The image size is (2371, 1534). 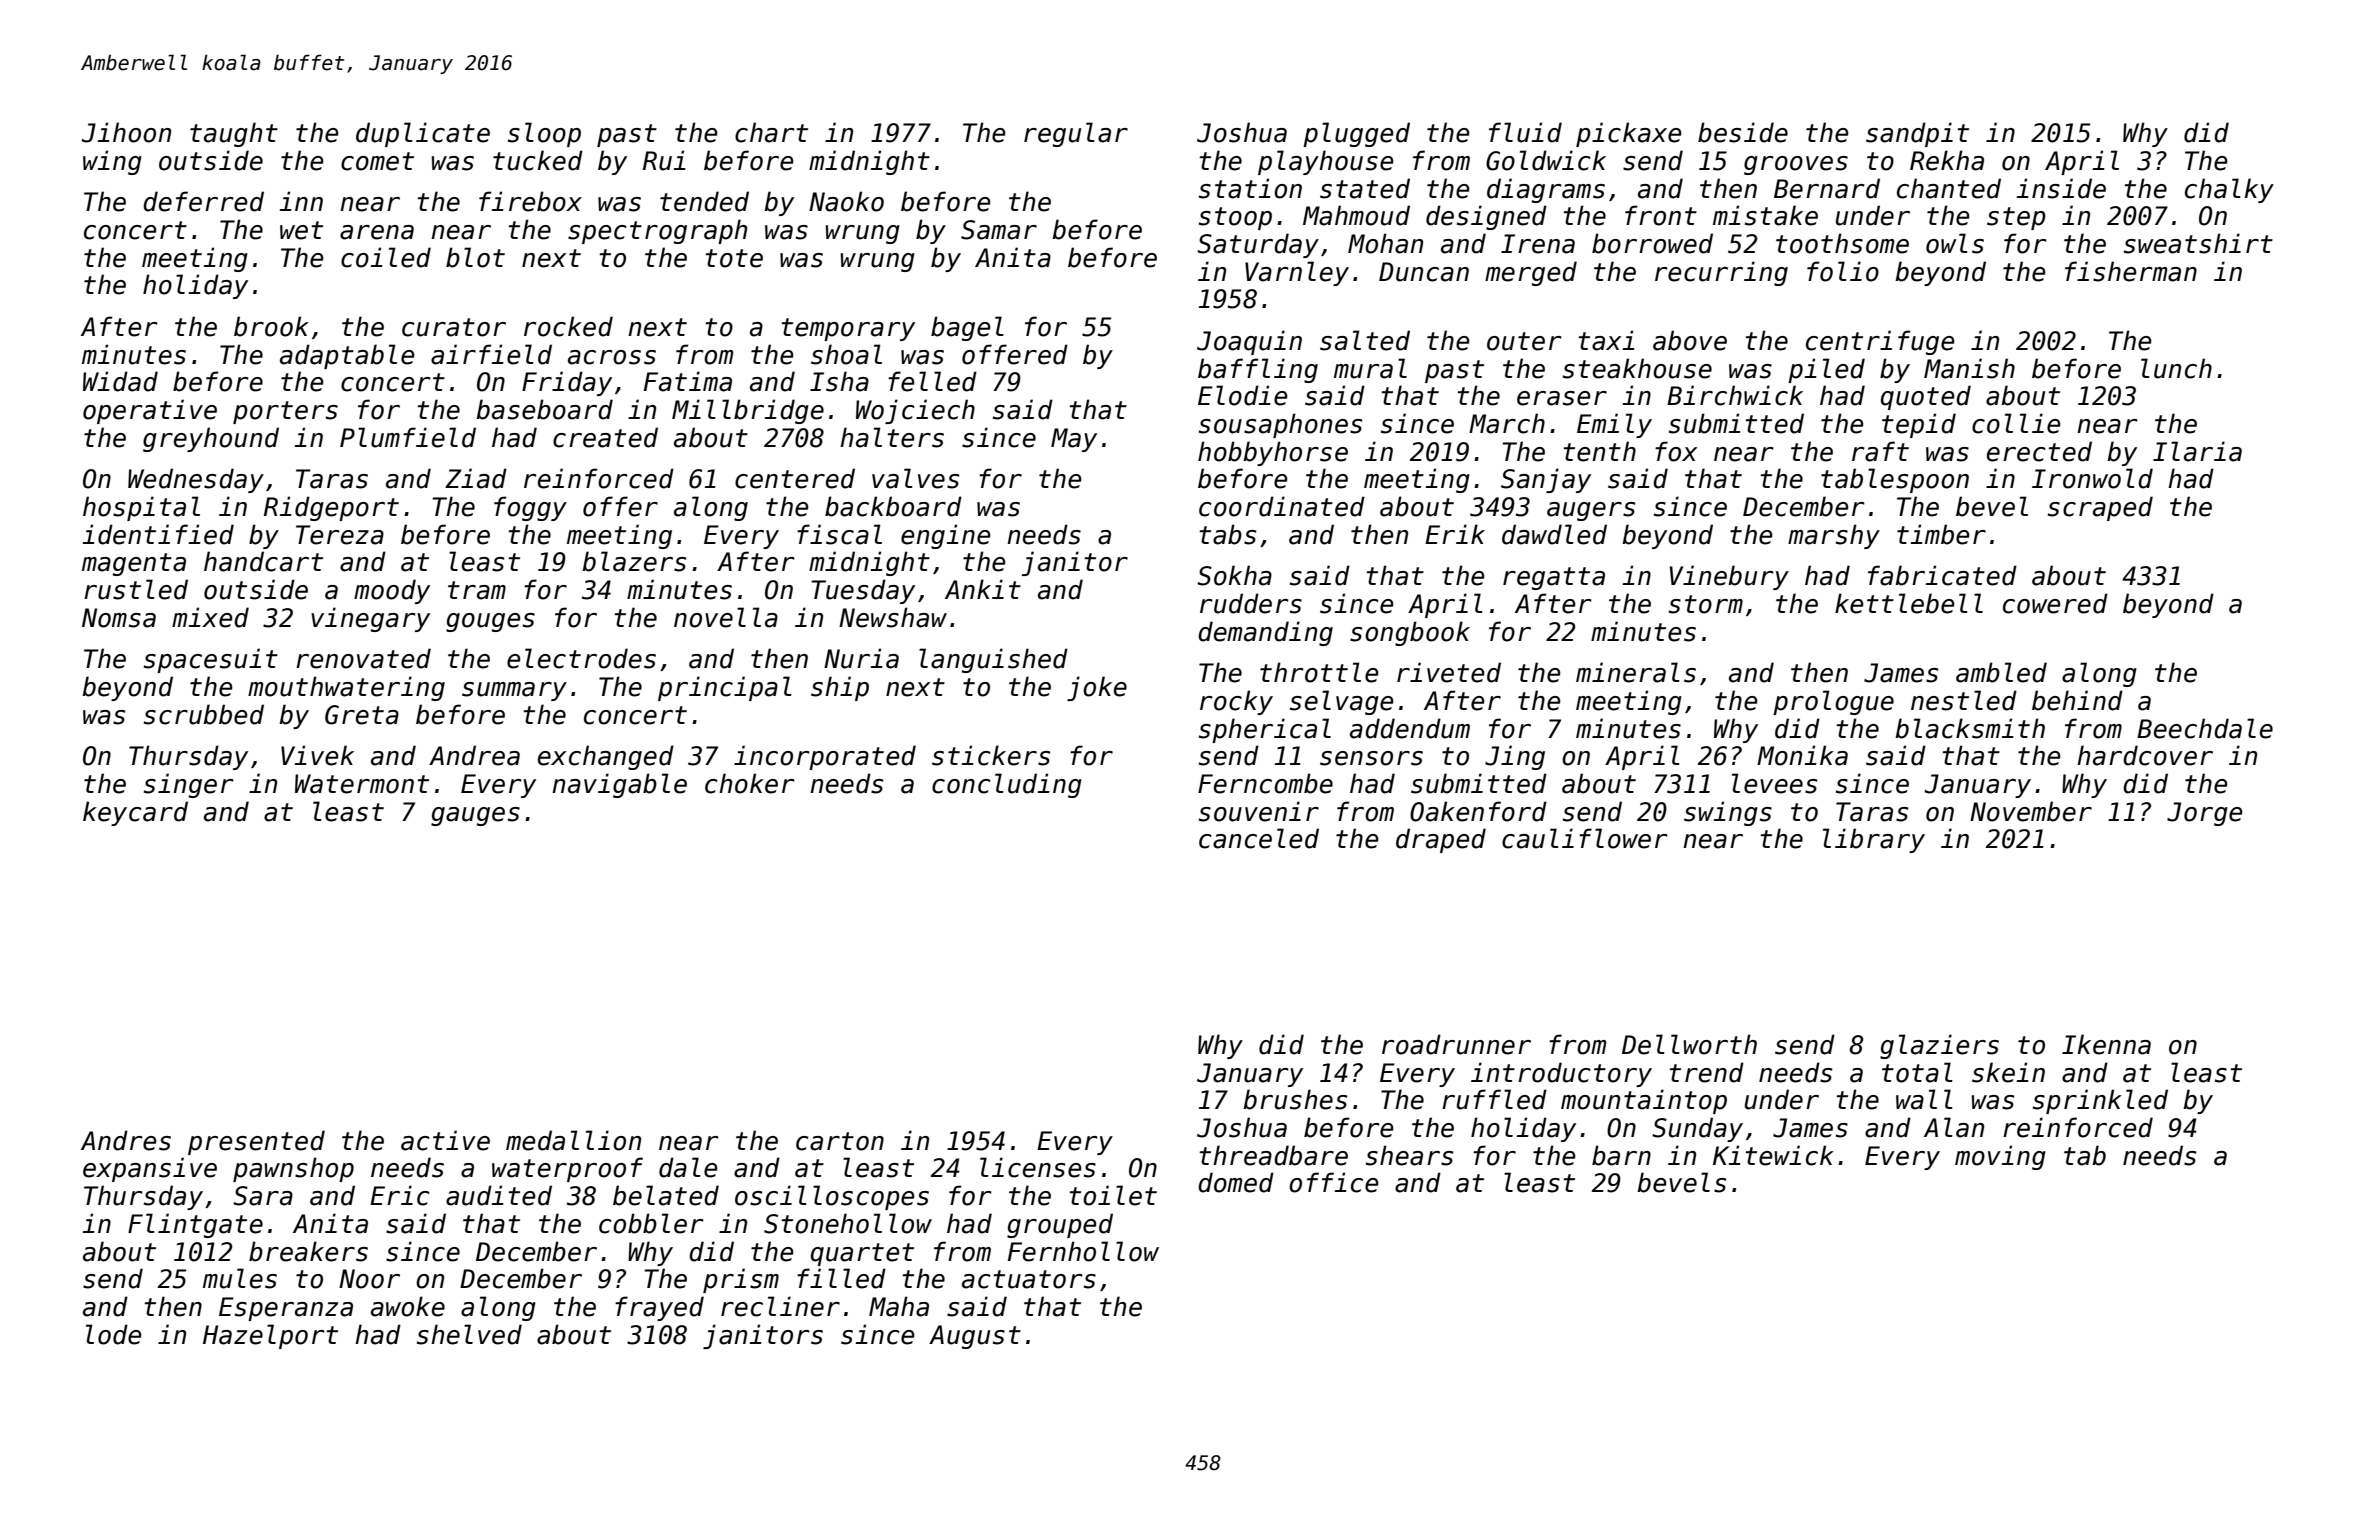 What do you see at coordinates (659, 1308) in the screenshot?
I see `frayed` at bounding box center [659, 1308].
